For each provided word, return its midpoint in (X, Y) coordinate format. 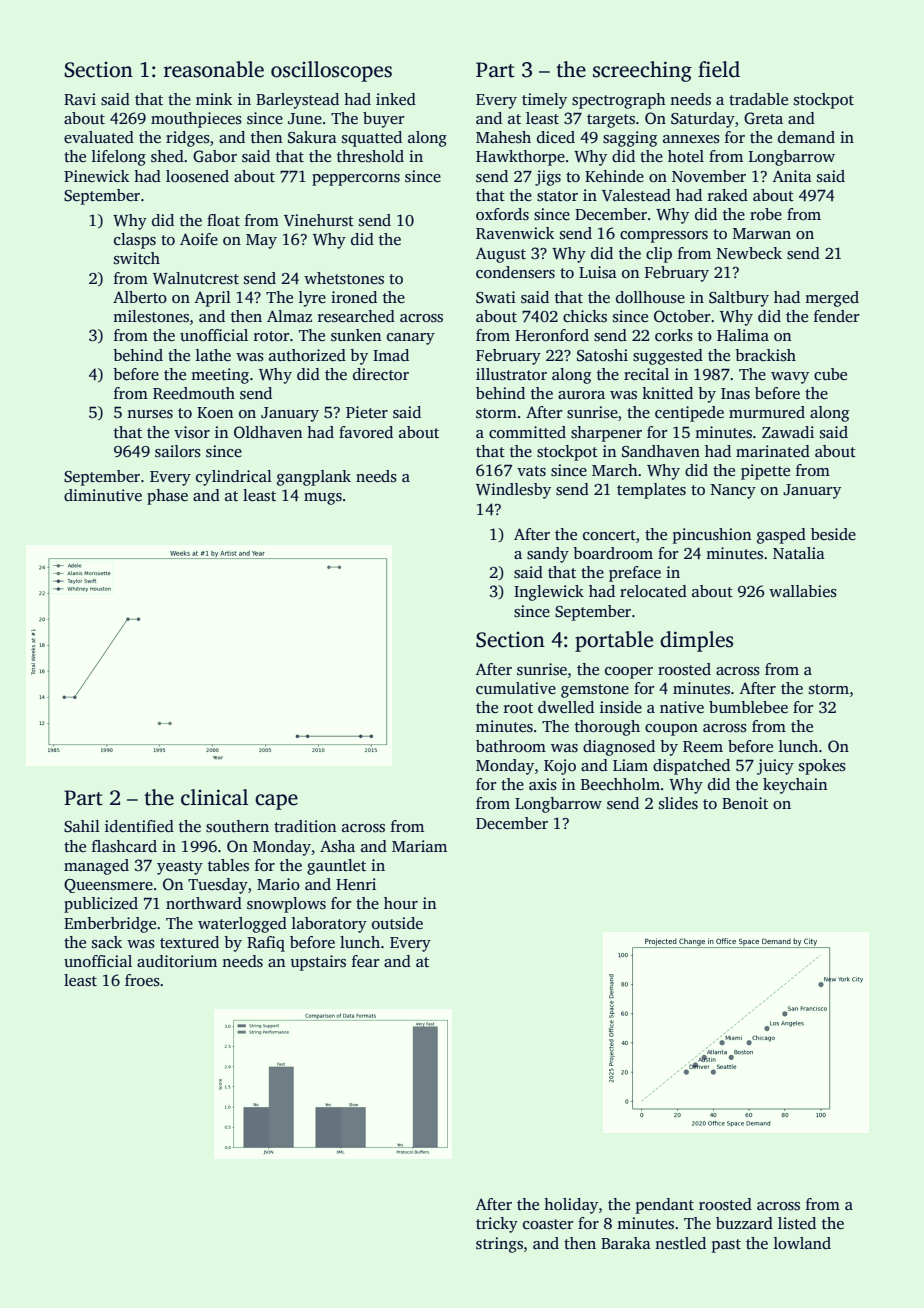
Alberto (140, 297)
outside (397, 923)
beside (833, 534)
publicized (101, 905)
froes (142, 980)
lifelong (119, 158)
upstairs (318, 963)
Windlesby (513, 491)
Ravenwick (515, 233)
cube (830, 374)
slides (678, 803)
